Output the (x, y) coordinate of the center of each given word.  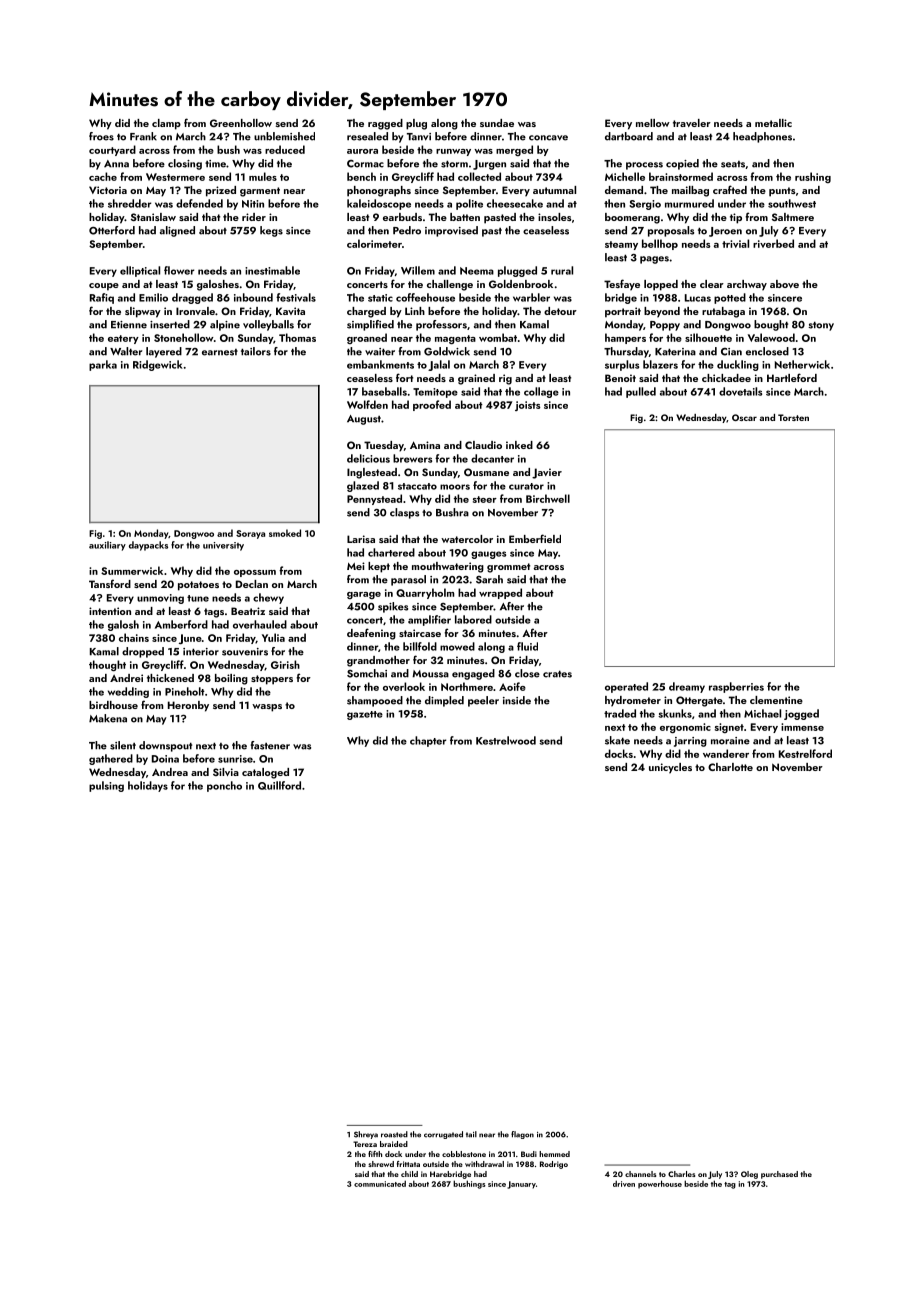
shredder (129, 203)
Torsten (793, 417)
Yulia (273, 637)
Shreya (366, 1135)
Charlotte (730, 767)
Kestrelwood (506, 740)
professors (441, 325)
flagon (522, 1135)
